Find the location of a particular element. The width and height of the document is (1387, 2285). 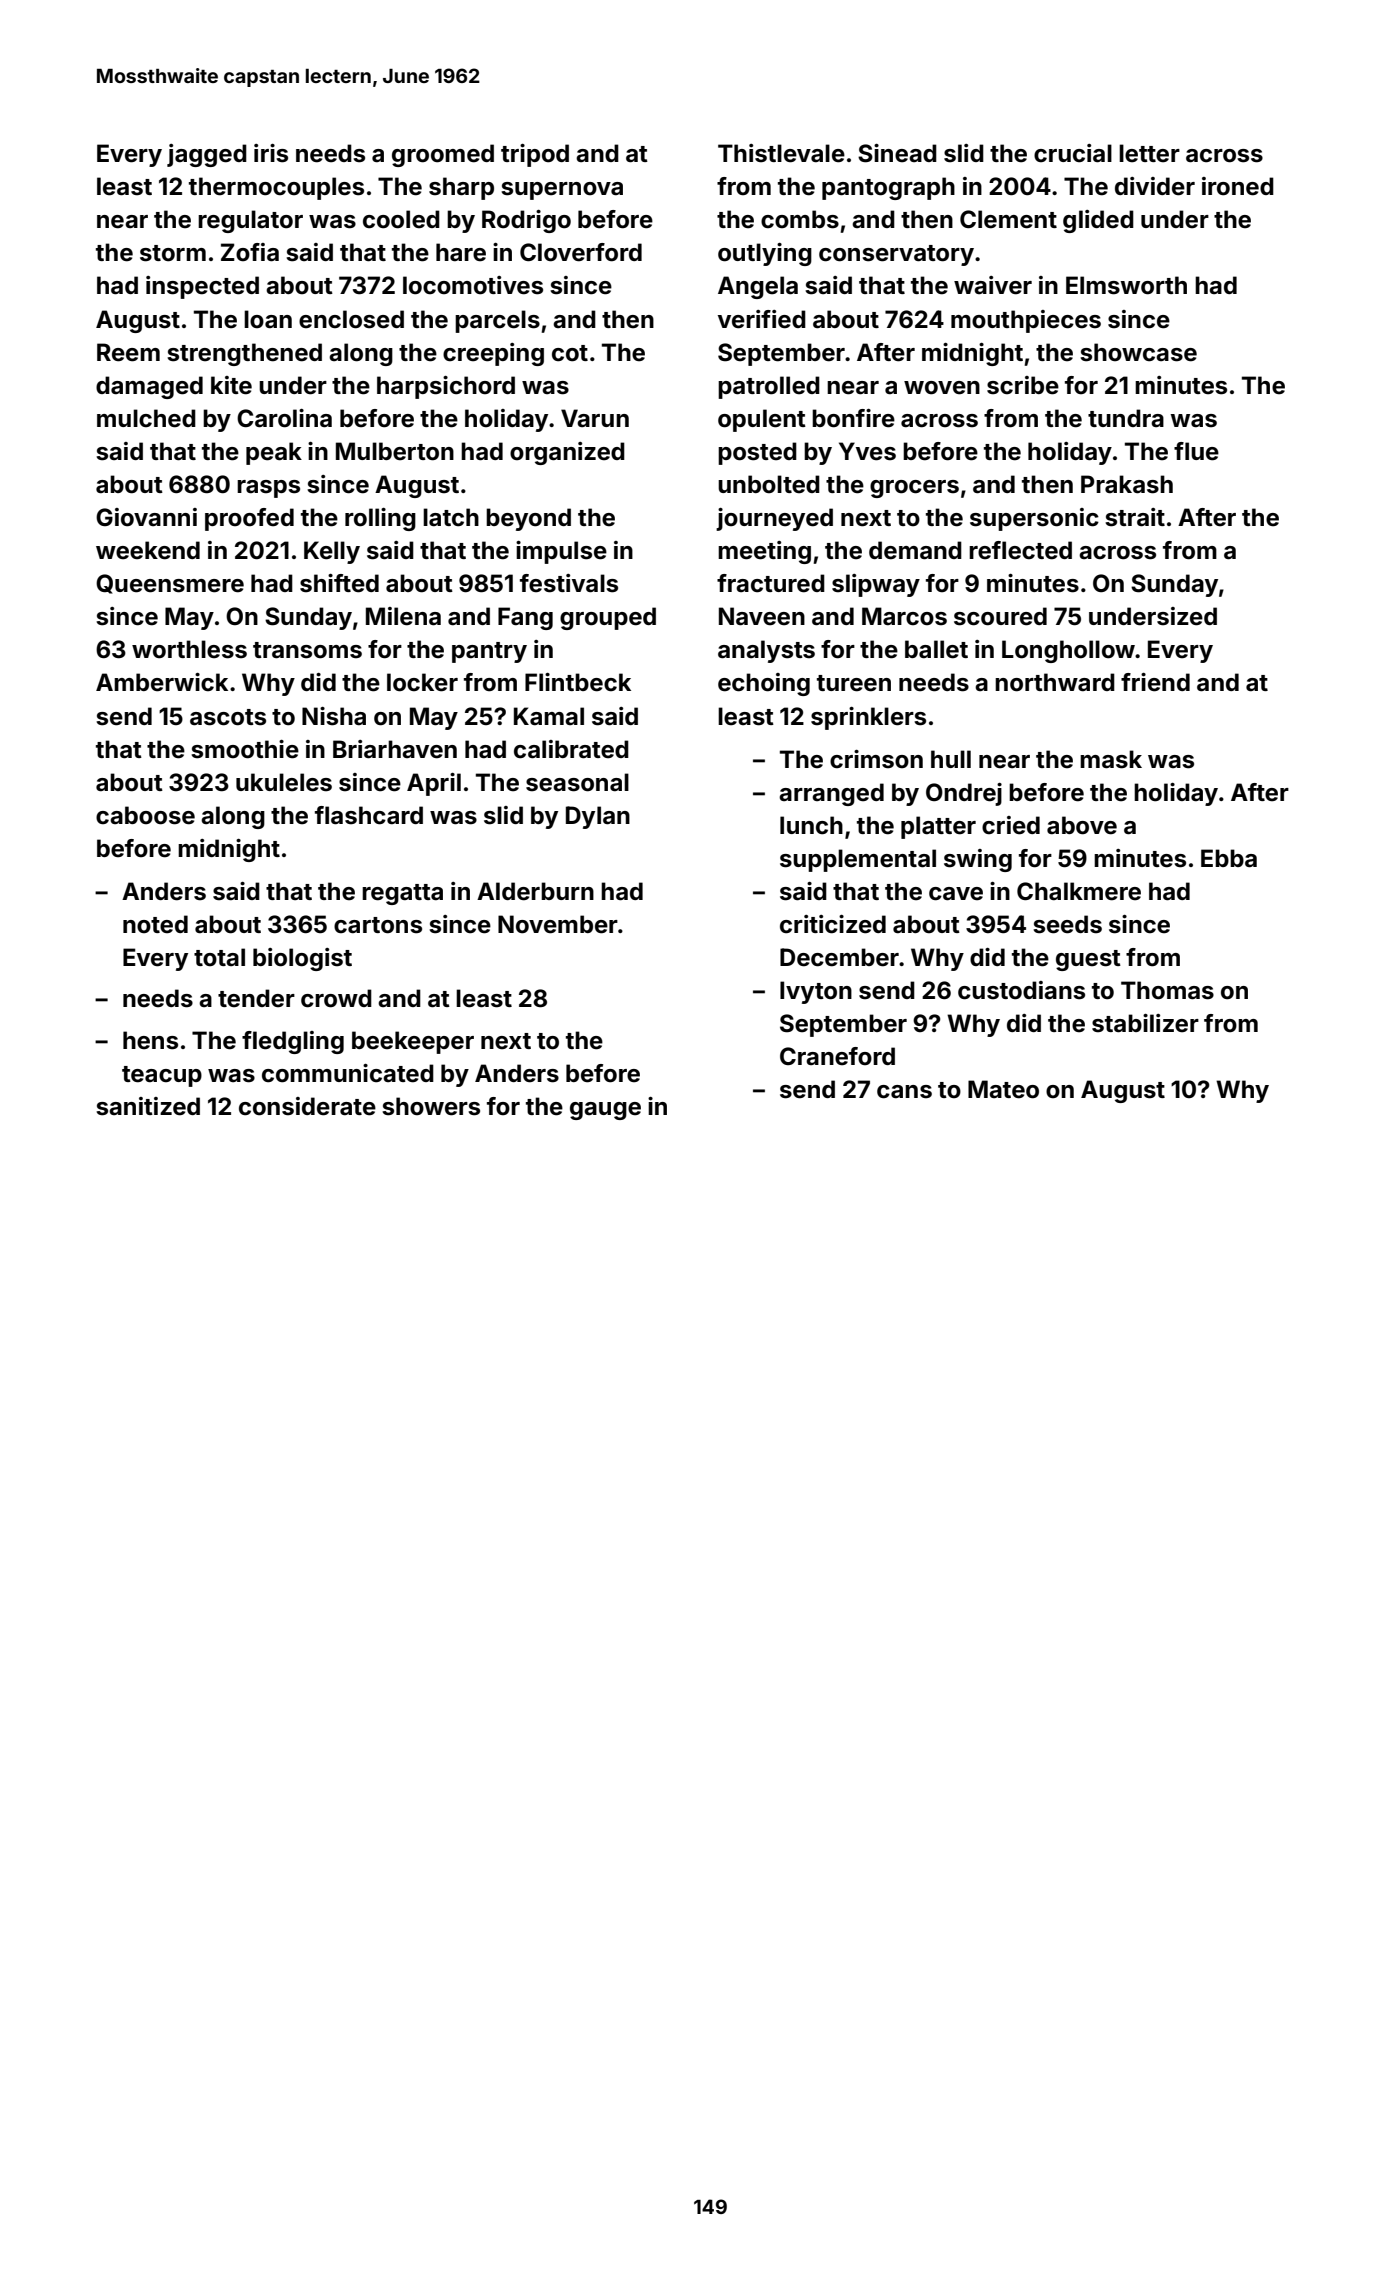

caboose is located at coordinates (145, 815).
